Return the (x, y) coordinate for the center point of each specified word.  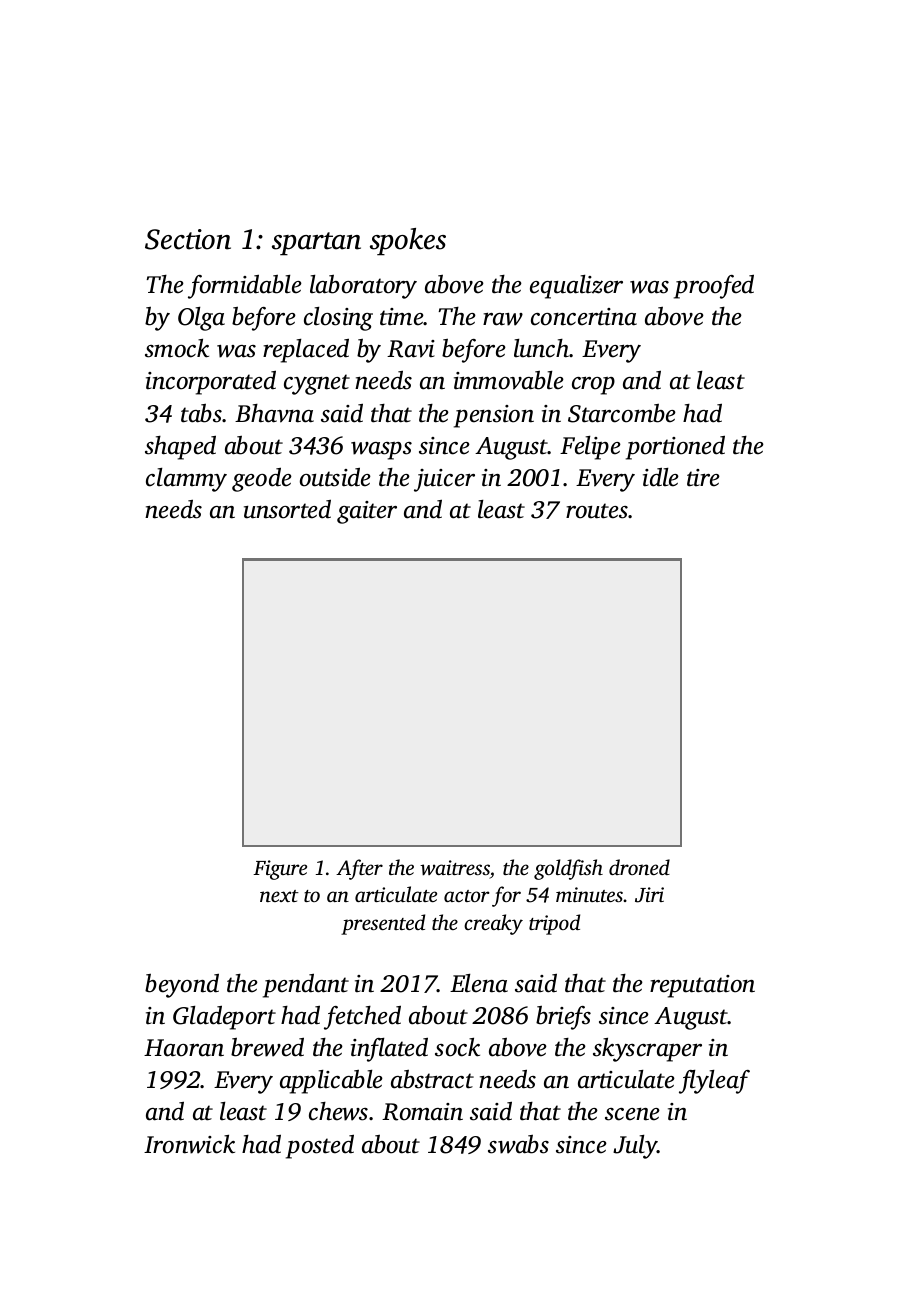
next (279, 896)
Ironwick (189, 1144)
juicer (444, 480)
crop (593, 386)
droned (639, 867)
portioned (675, 448)
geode (262, 480)
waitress (455, 868)
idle (661, 477)
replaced (306, 351)
